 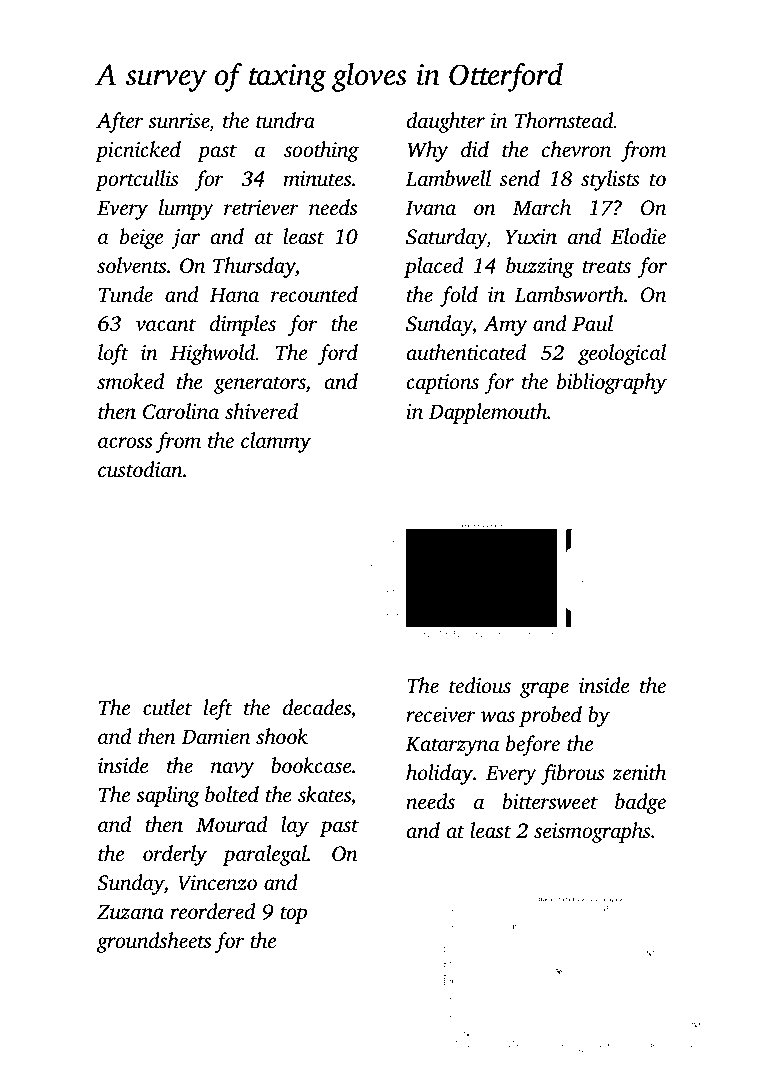 I want to click on geological, so click(x=622, y=354).
